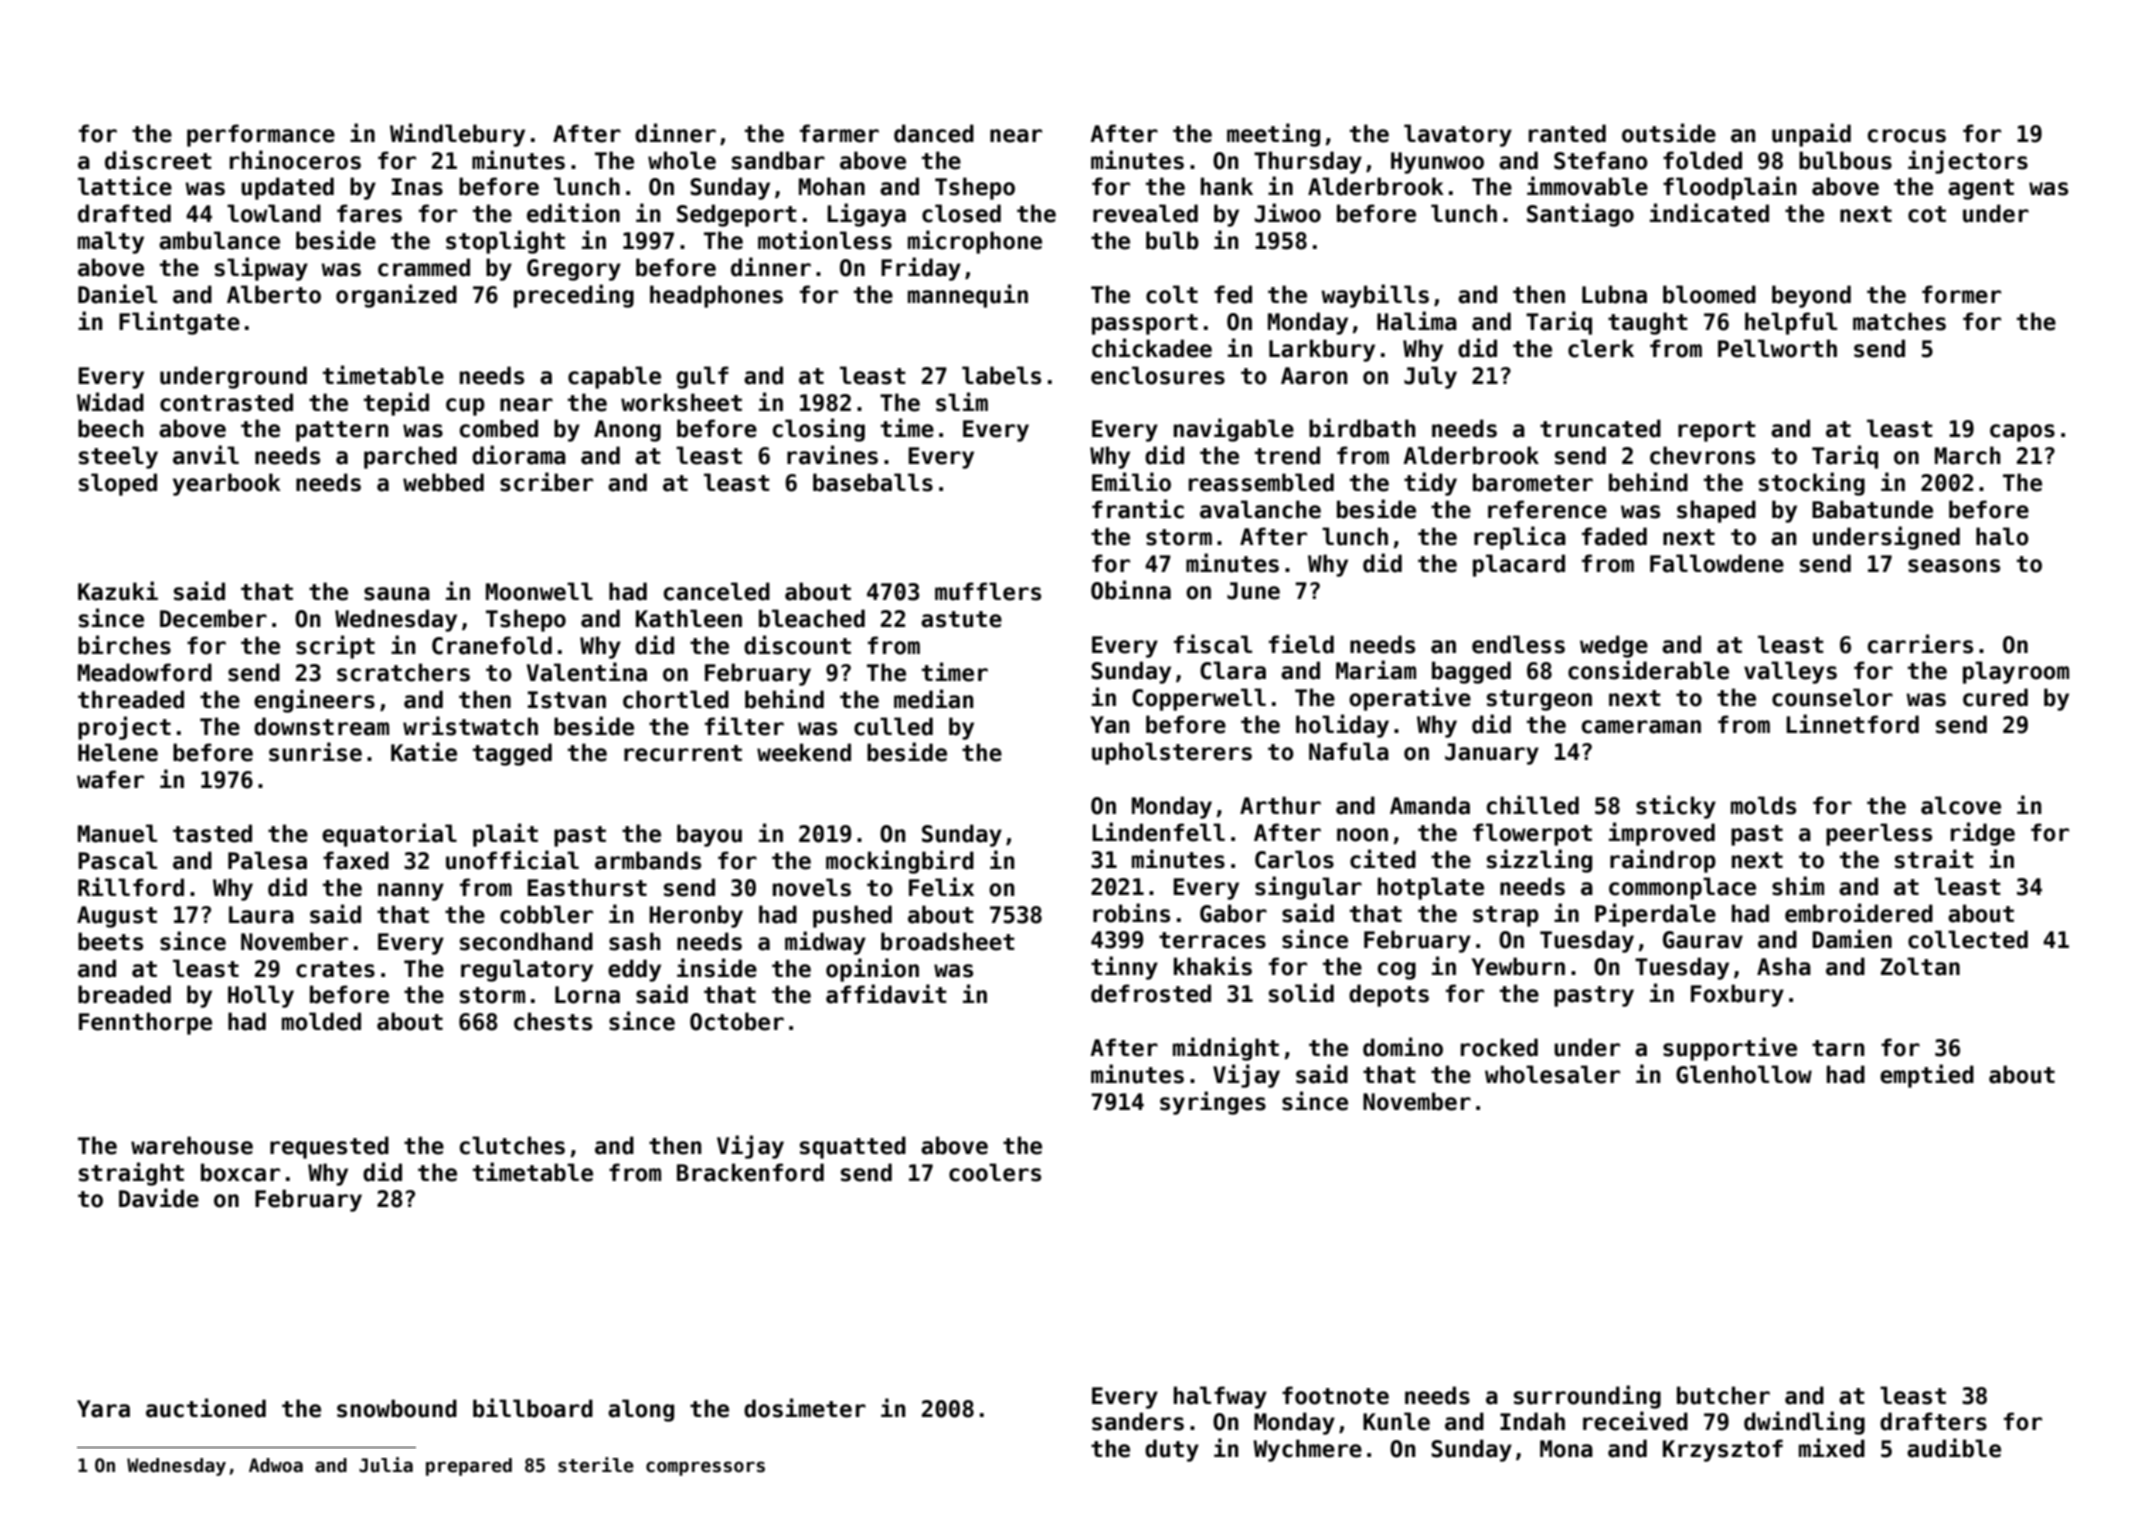 The height and width of the screenshot is (1522, 2153). I want to click on surrounding, so click(1587, 1397).
